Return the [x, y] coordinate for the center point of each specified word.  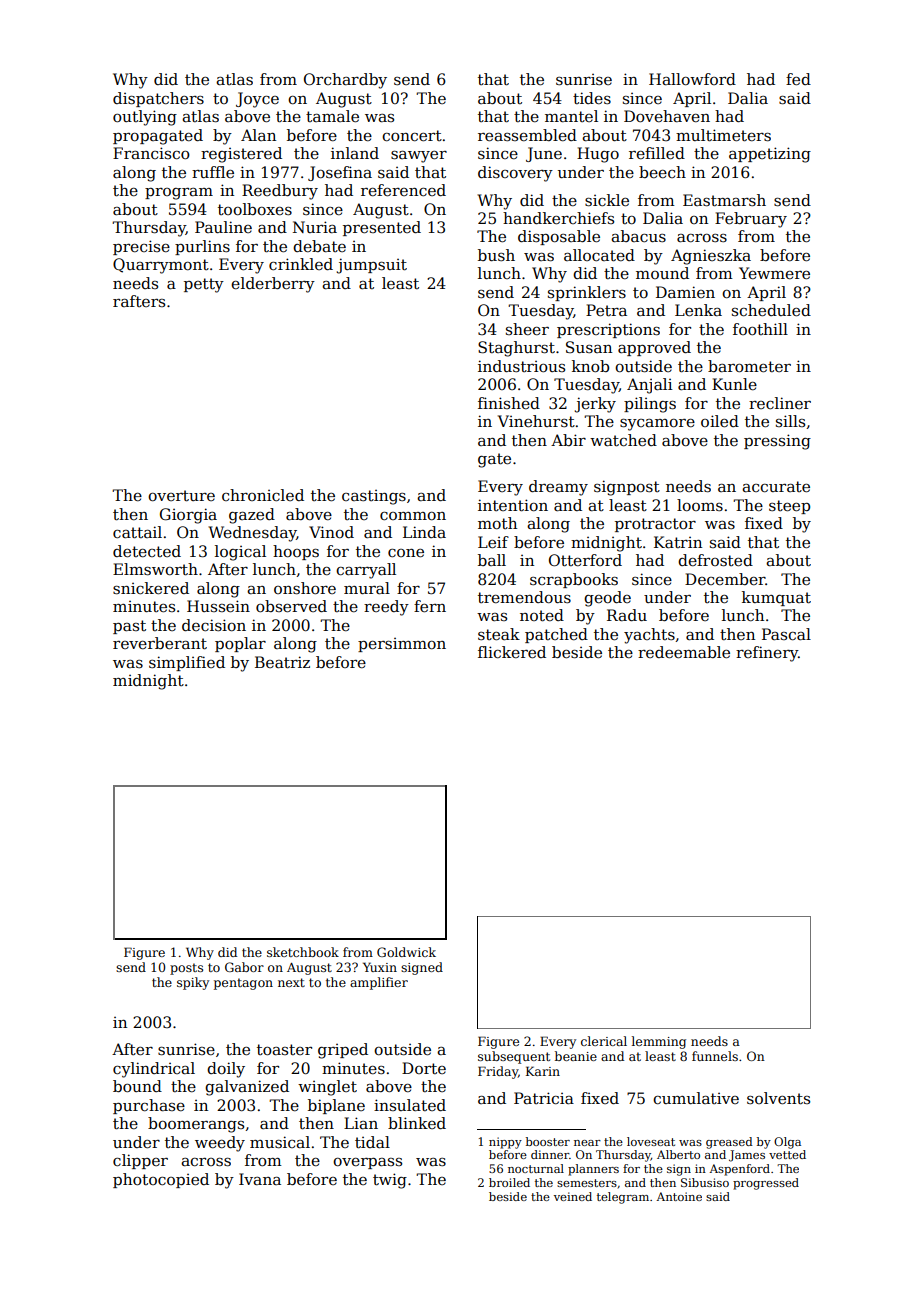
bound [137, 1086]
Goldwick [406, 952]
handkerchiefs [558, 218]
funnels [715, 1056]
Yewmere [774, 273]
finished [509, 403]
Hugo [598, 155]
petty [204, 285]
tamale [332, 116]
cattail [137, 532]
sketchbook [303, 952]
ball [492, 560]
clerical [604, 1041]
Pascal [786, 634]
